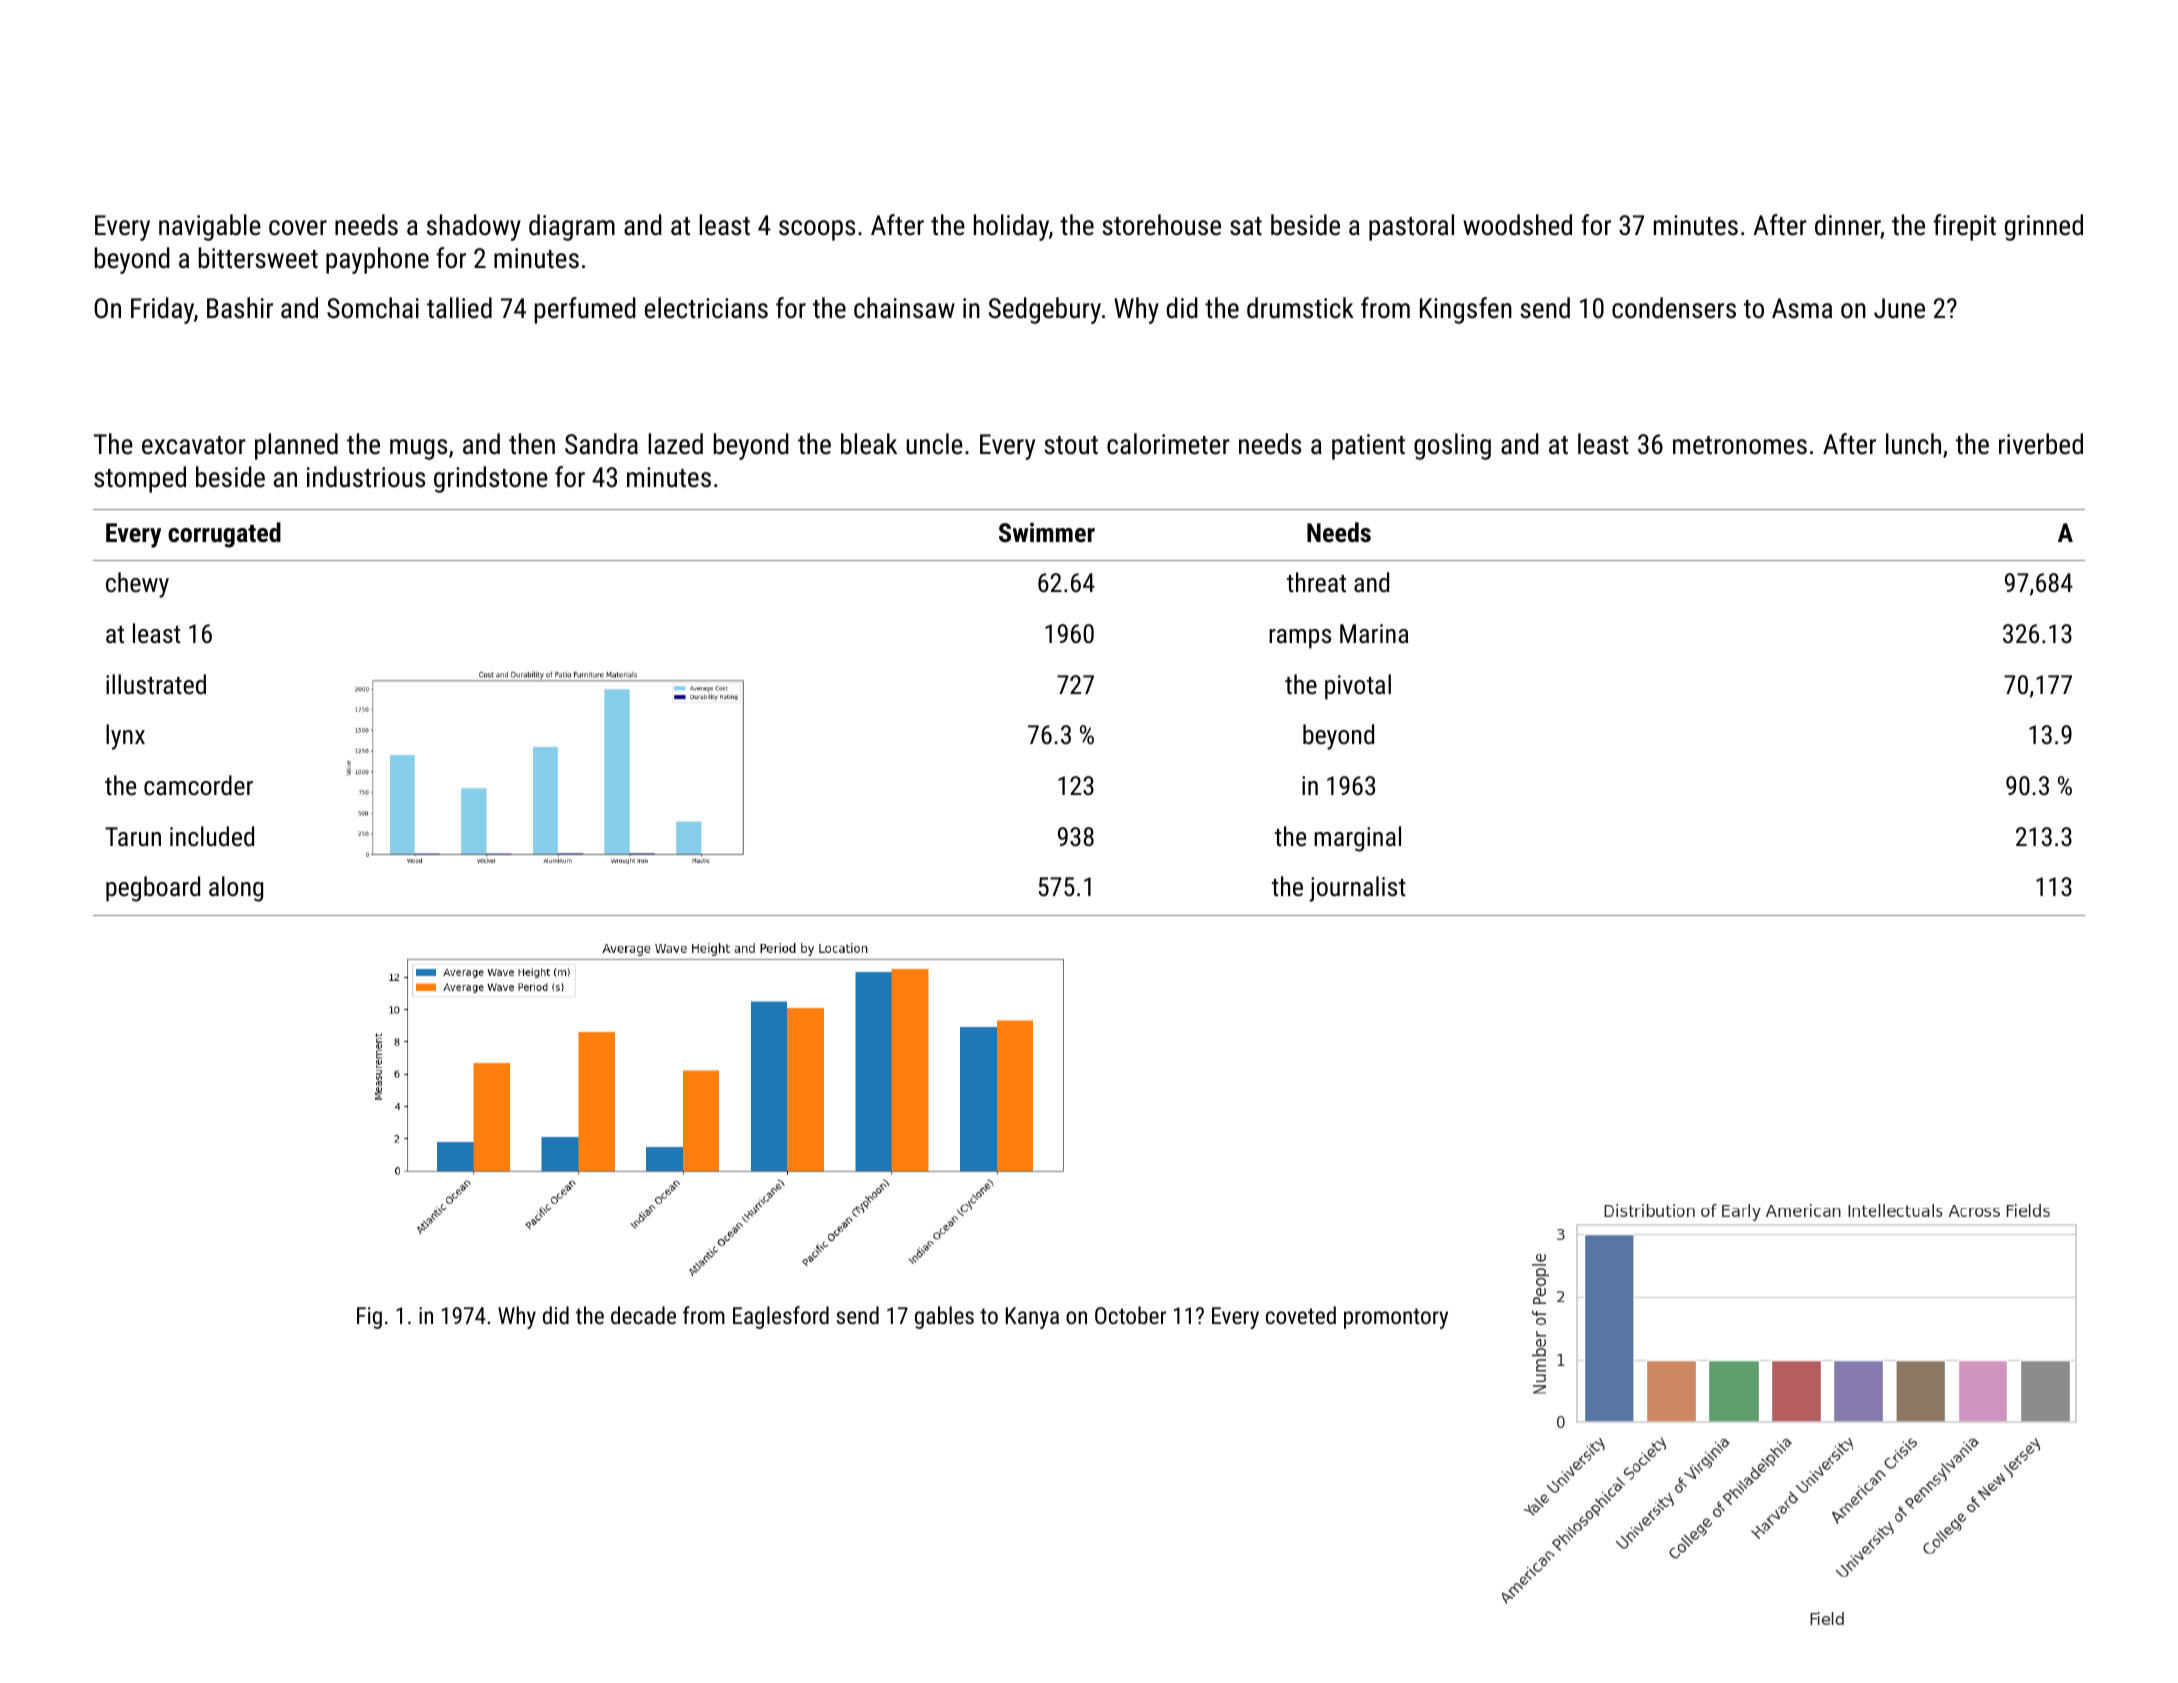 This screenshot has height=1683, width=2178. I want to click on illustrated, so click(156, 684).
